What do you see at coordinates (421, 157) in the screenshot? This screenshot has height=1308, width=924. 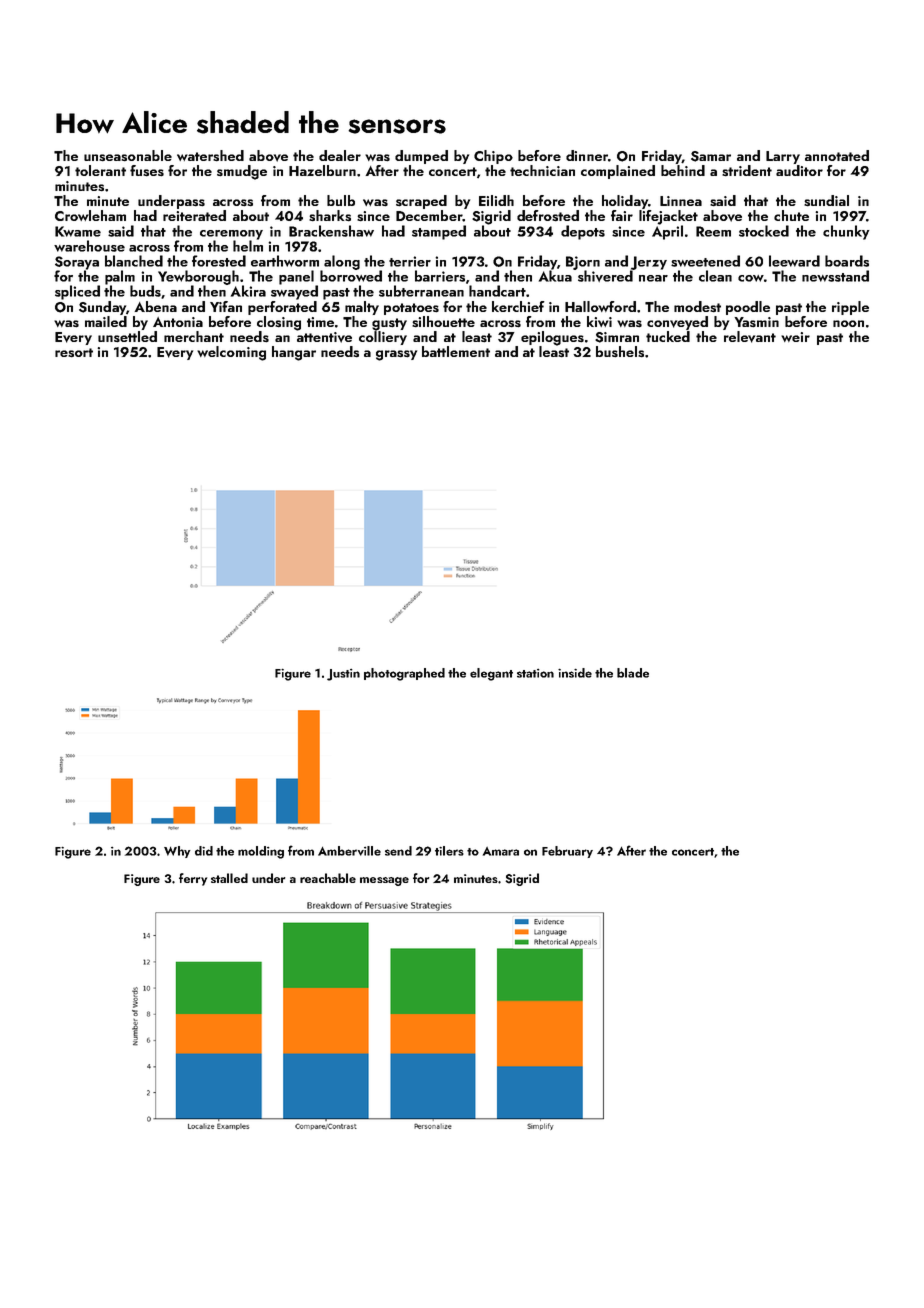 I see `dumped` at bounding box center [421, 157].
